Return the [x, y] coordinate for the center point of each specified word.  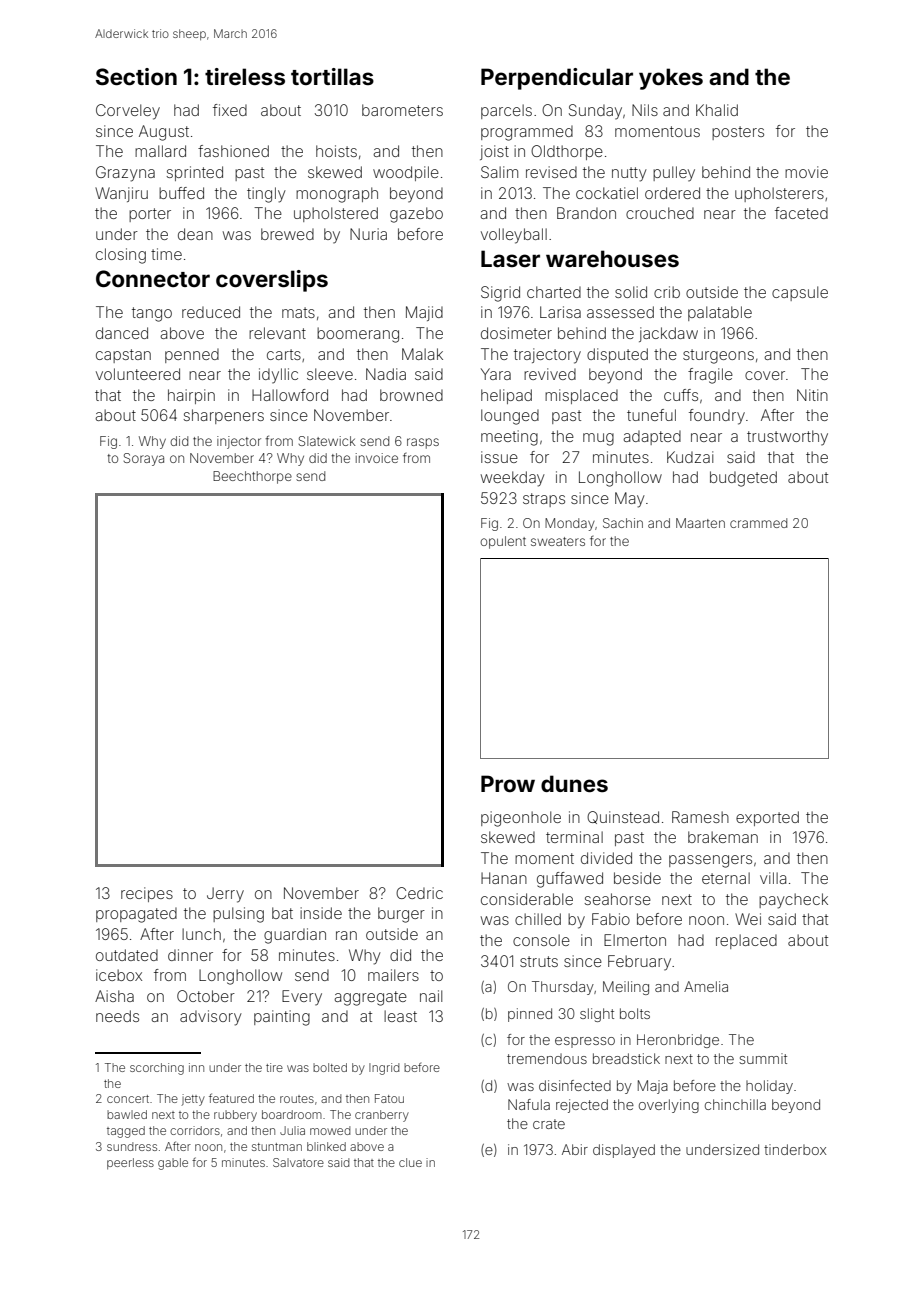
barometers [402, 110]
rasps [423, 443]
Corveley [128, 112]
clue [410, 1162]
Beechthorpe [252, 477]
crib [667, 292]
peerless [130, 1163]
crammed [758, 523]
